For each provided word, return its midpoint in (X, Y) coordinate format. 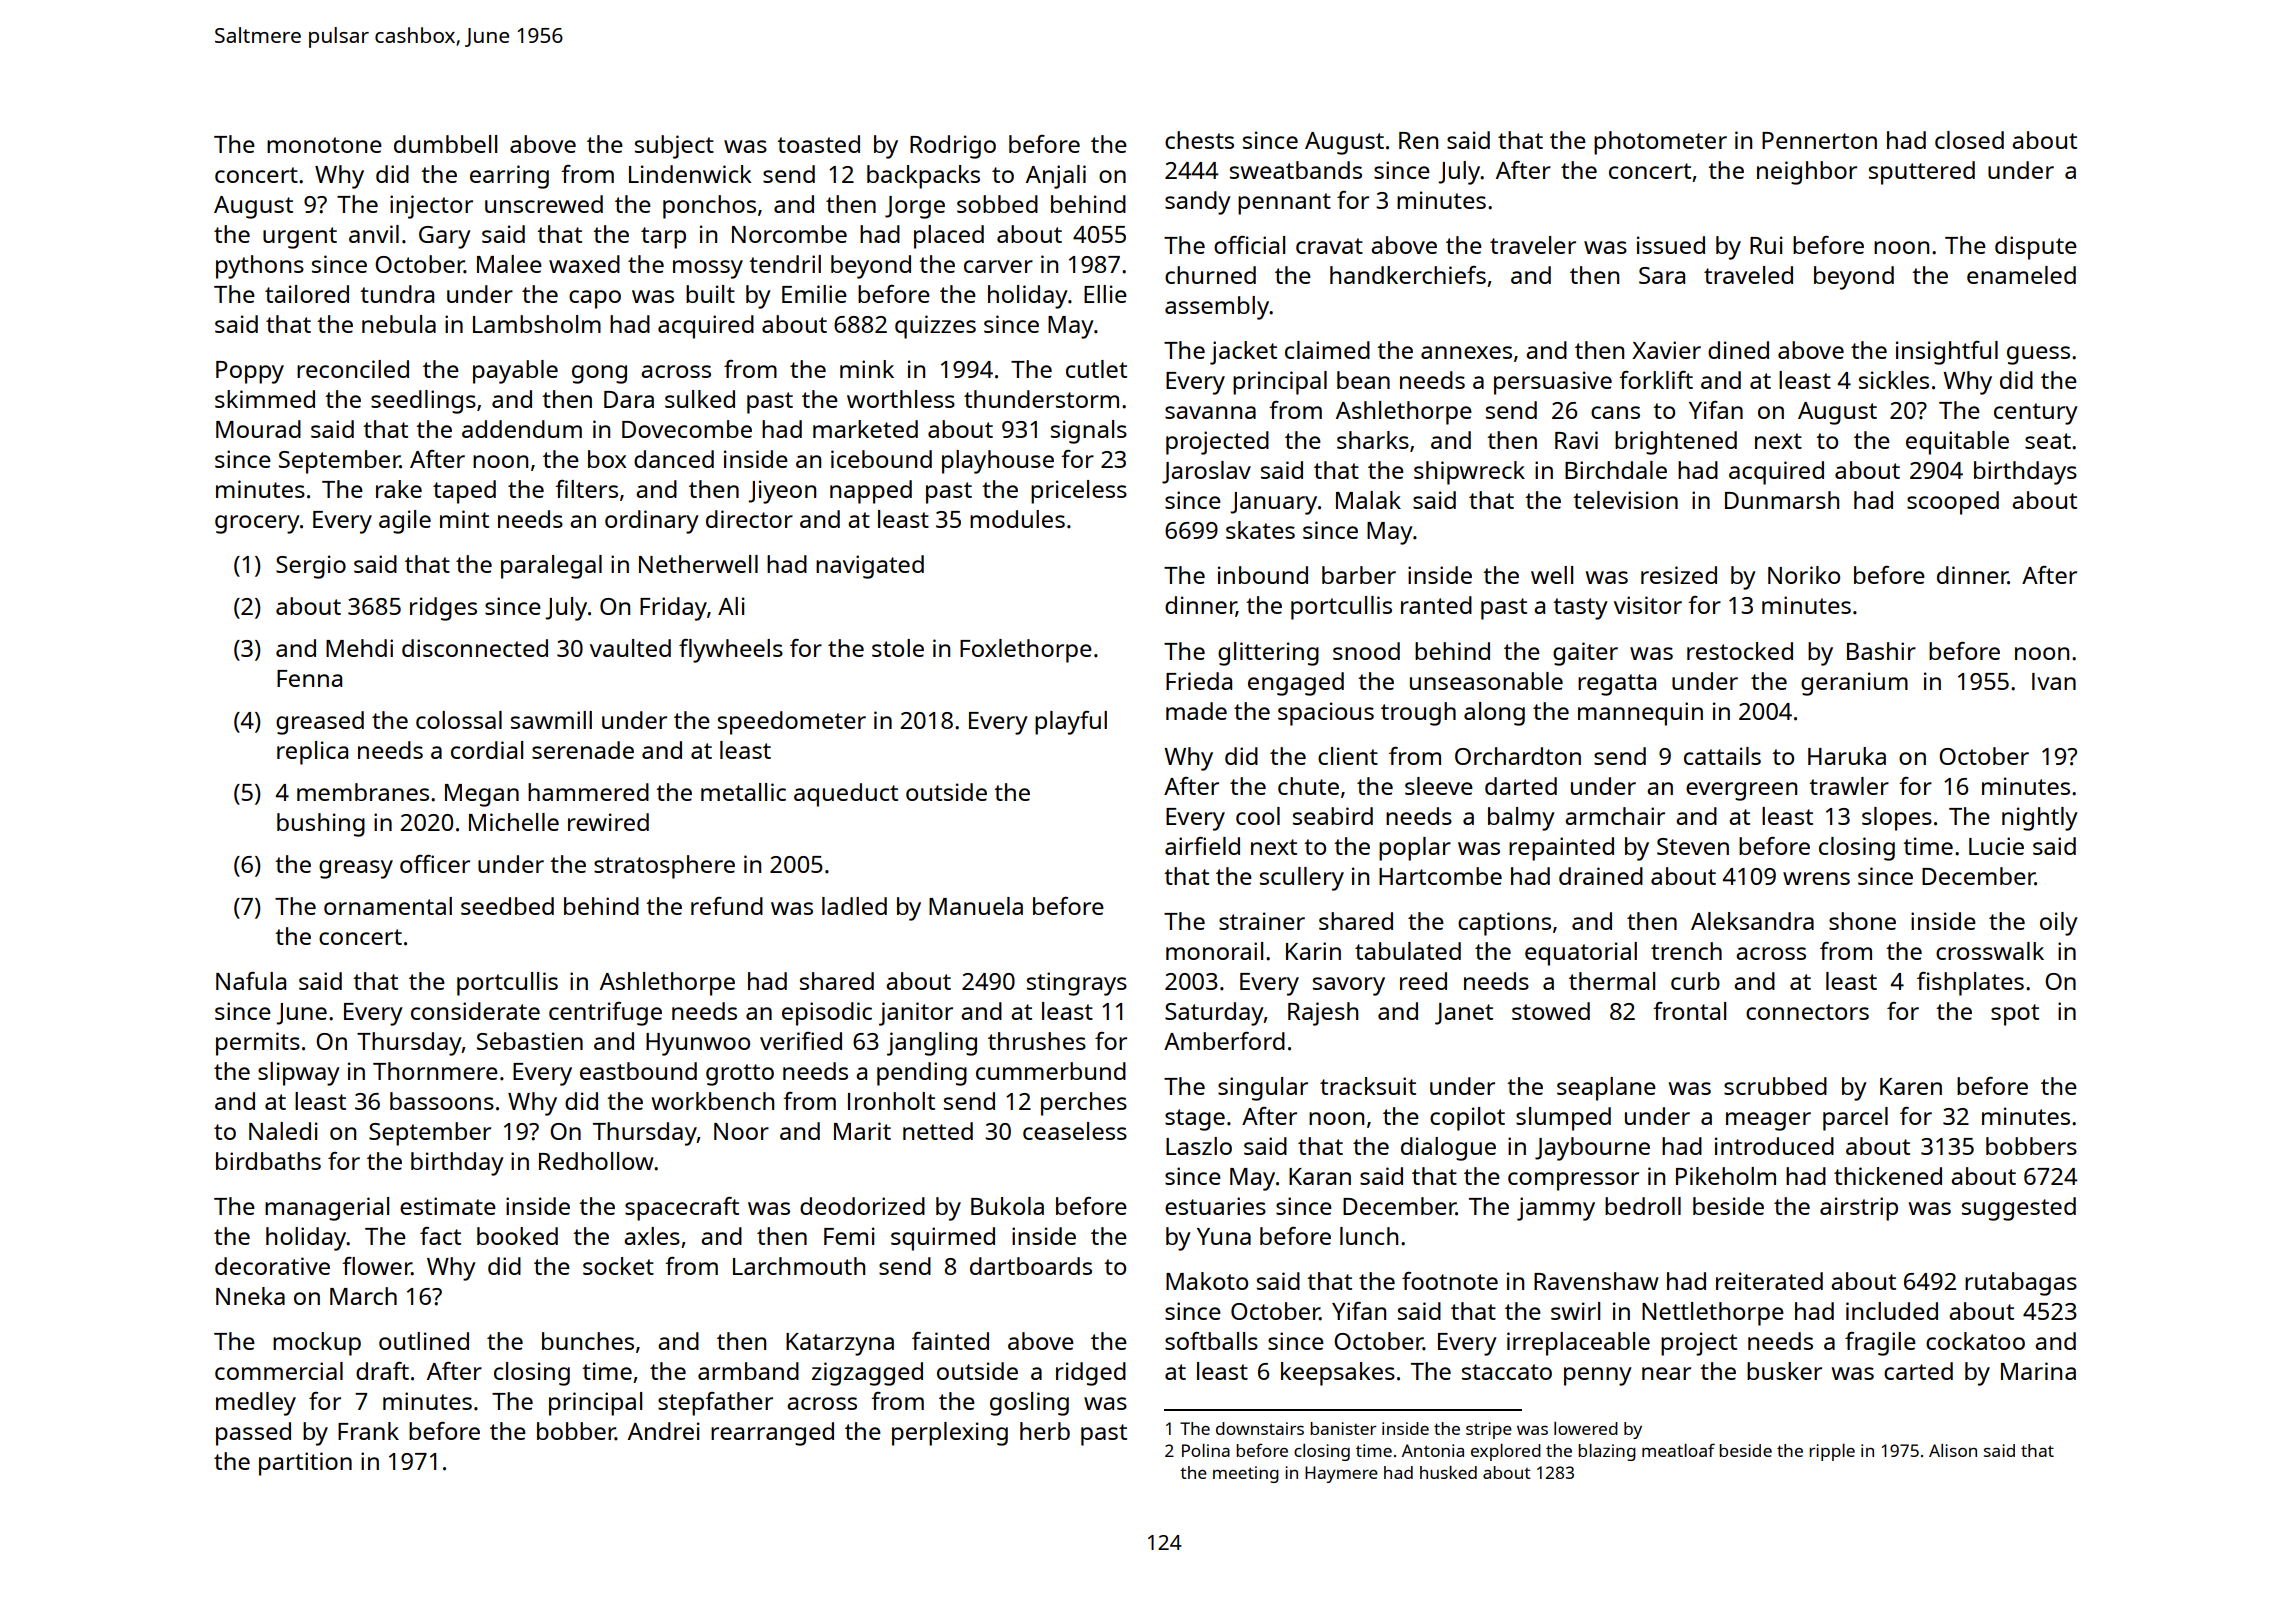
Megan (482, 795)
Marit (862, 1131)
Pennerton (1819, 140)
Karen (1911, 1086)
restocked (1740, 651)
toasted (818, 144)
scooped (1953, 503)
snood (1366, 651)
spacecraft (682, 1209)
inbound (1263, 575)
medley (256, 1404)
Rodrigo (953, 147)
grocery (257, 524)
